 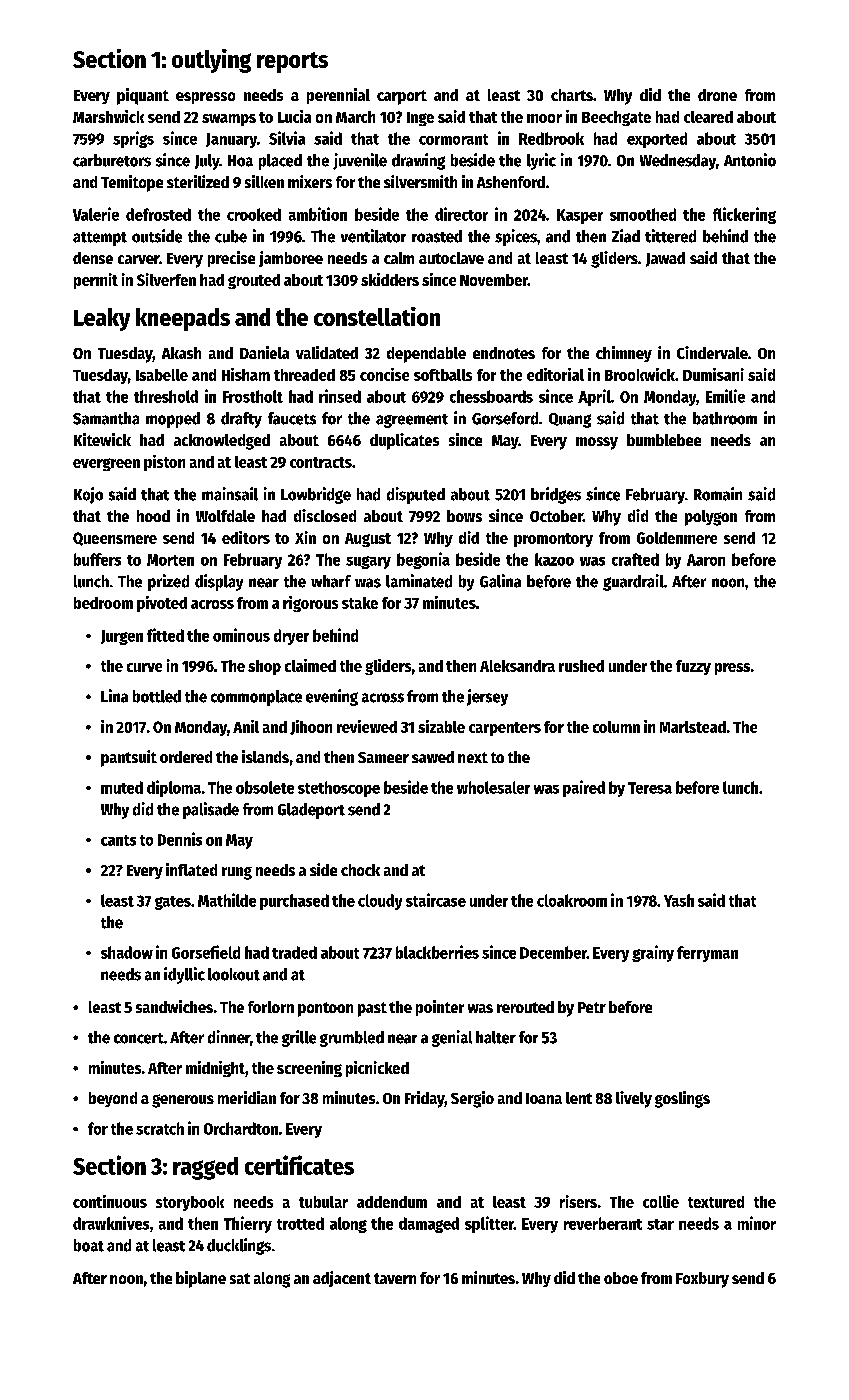 I want to click on halter, so click(x=496, y=1037).
